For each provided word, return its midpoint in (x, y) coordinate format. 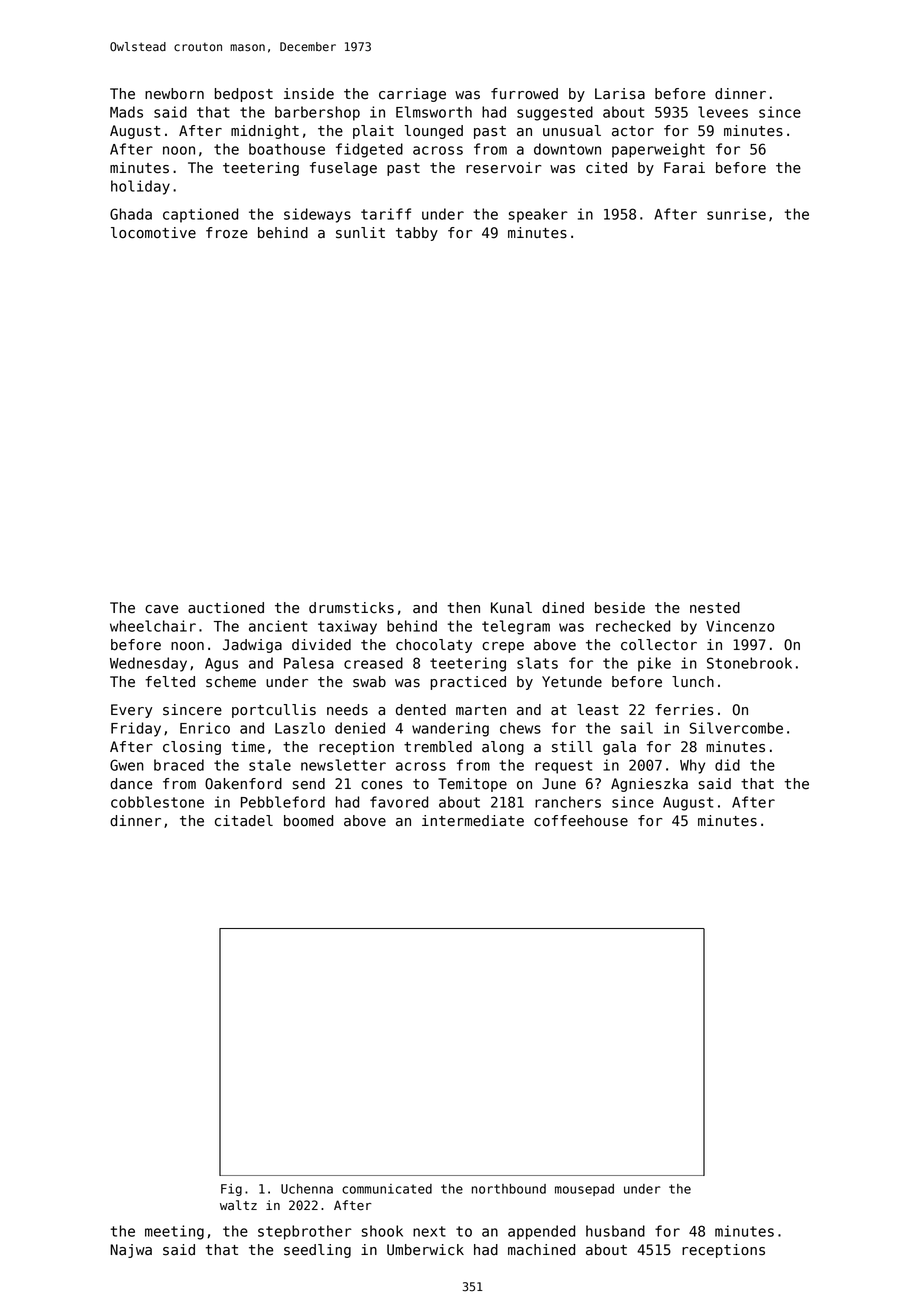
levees (723, 112)
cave (161, 609)
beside (620, 608)
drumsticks (351, 608)
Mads (126, 112)
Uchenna (307, 1189)
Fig (231, 1190)
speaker (538, 215)
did (727, 765)
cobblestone (157, 802)
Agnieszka (649, 785)
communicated (387, 1189)
